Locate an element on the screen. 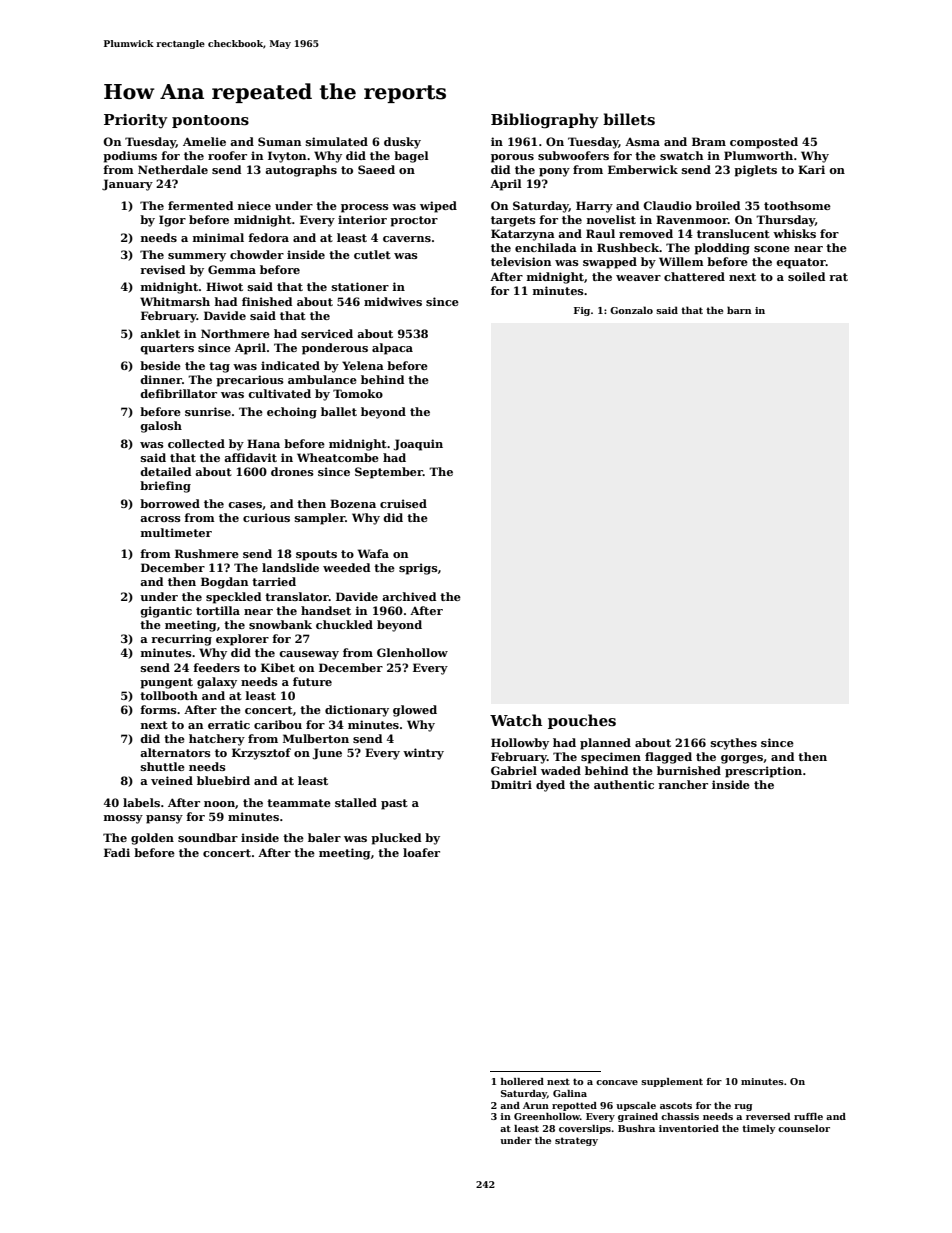  speckled is located at coordinates (234, 598).
